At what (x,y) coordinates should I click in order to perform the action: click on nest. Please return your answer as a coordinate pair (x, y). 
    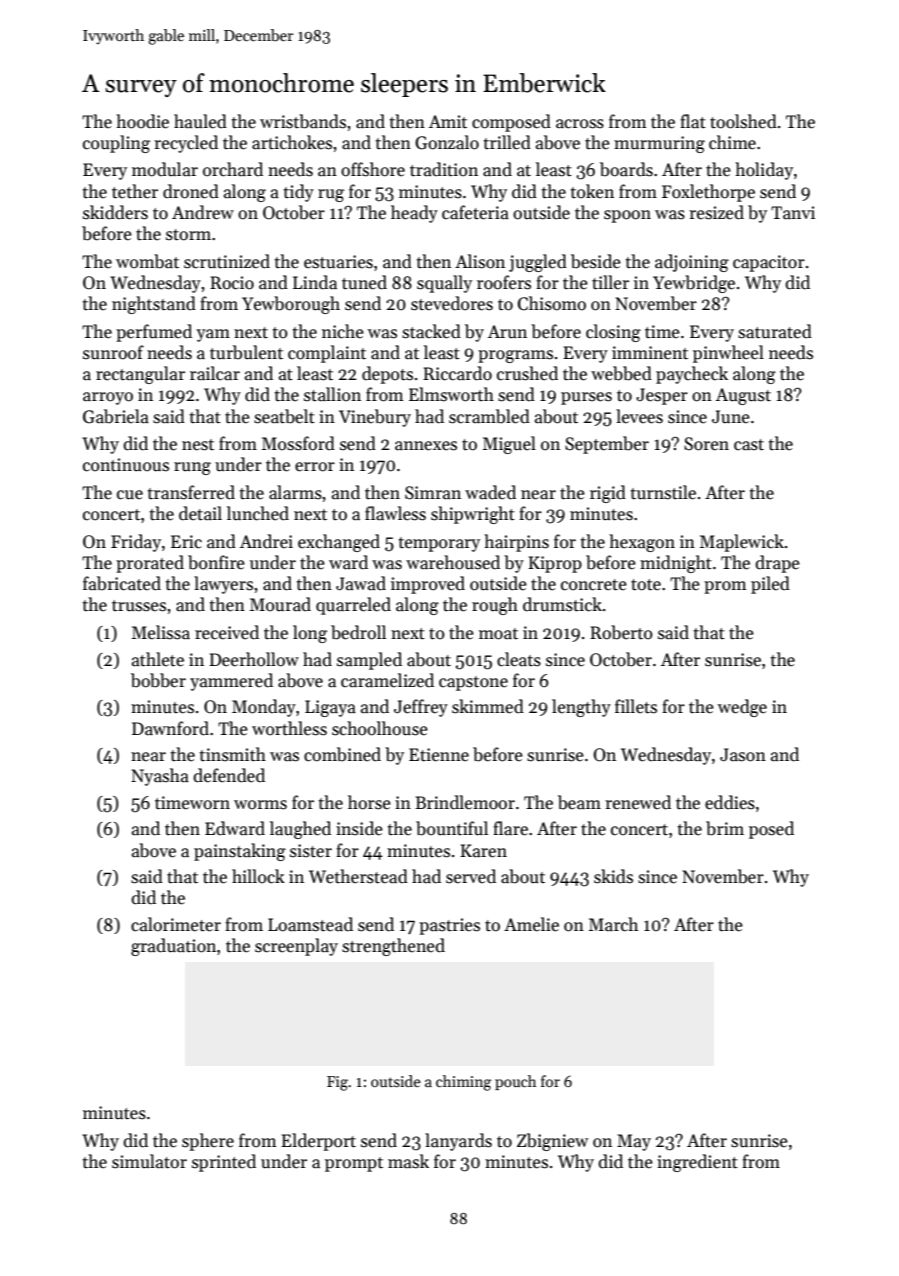
    Looking at the image, I should click on (198, 445).
